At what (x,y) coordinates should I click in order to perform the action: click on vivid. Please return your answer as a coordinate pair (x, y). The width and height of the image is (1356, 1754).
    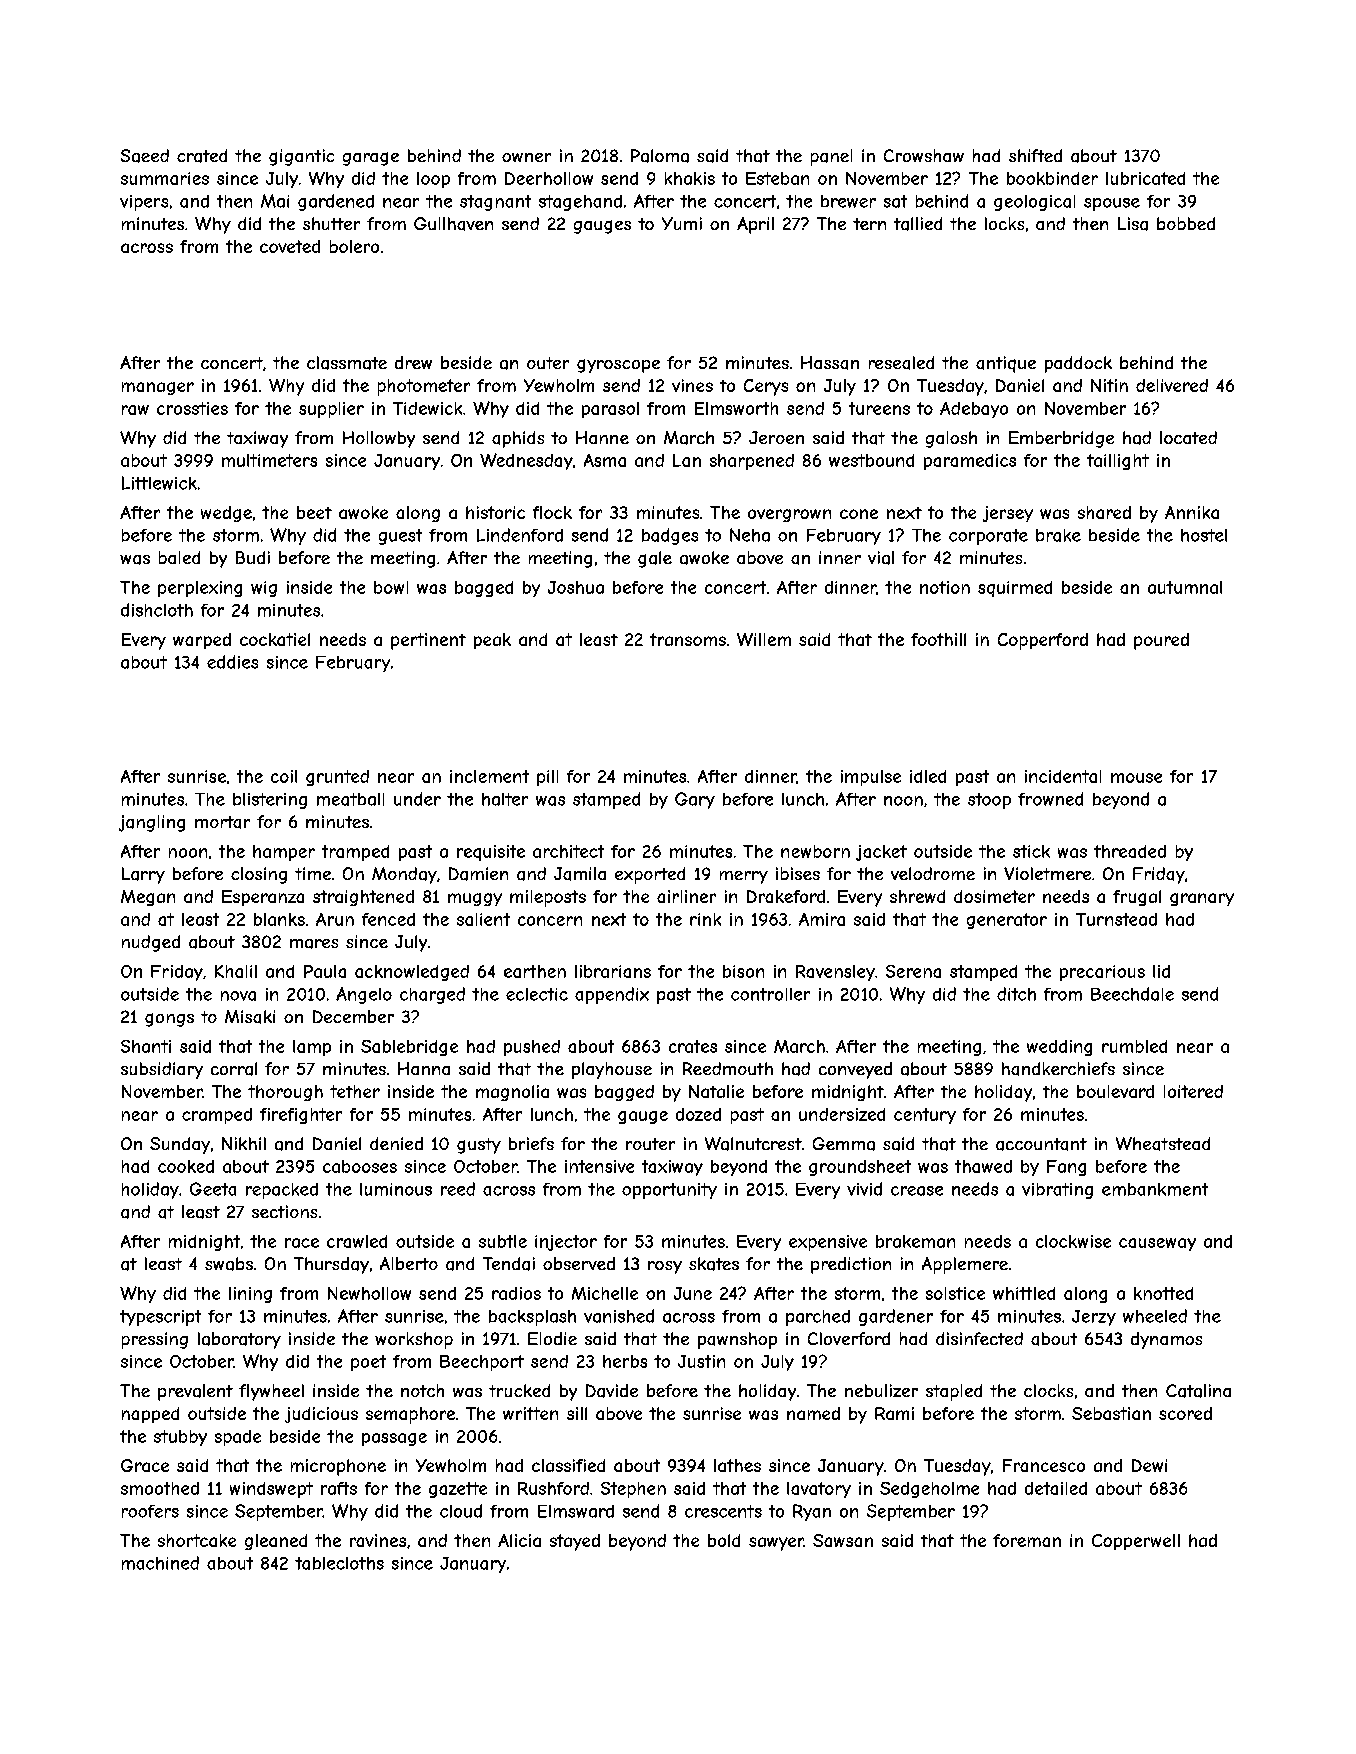
    Looking at the image, I should click on (864, 1189).
